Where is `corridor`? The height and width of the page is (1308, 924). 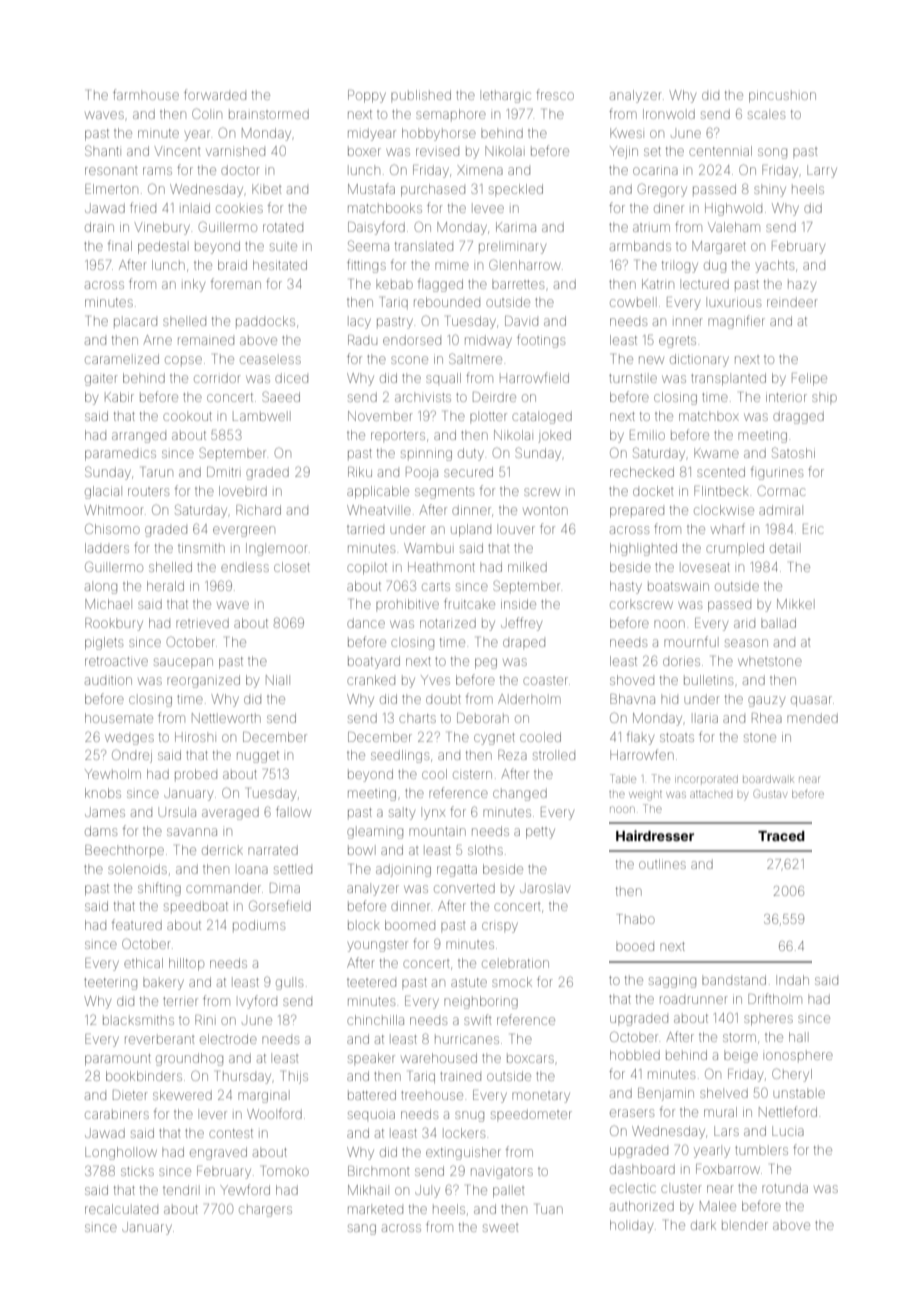
corridor is located at coordinates (217, 378).
